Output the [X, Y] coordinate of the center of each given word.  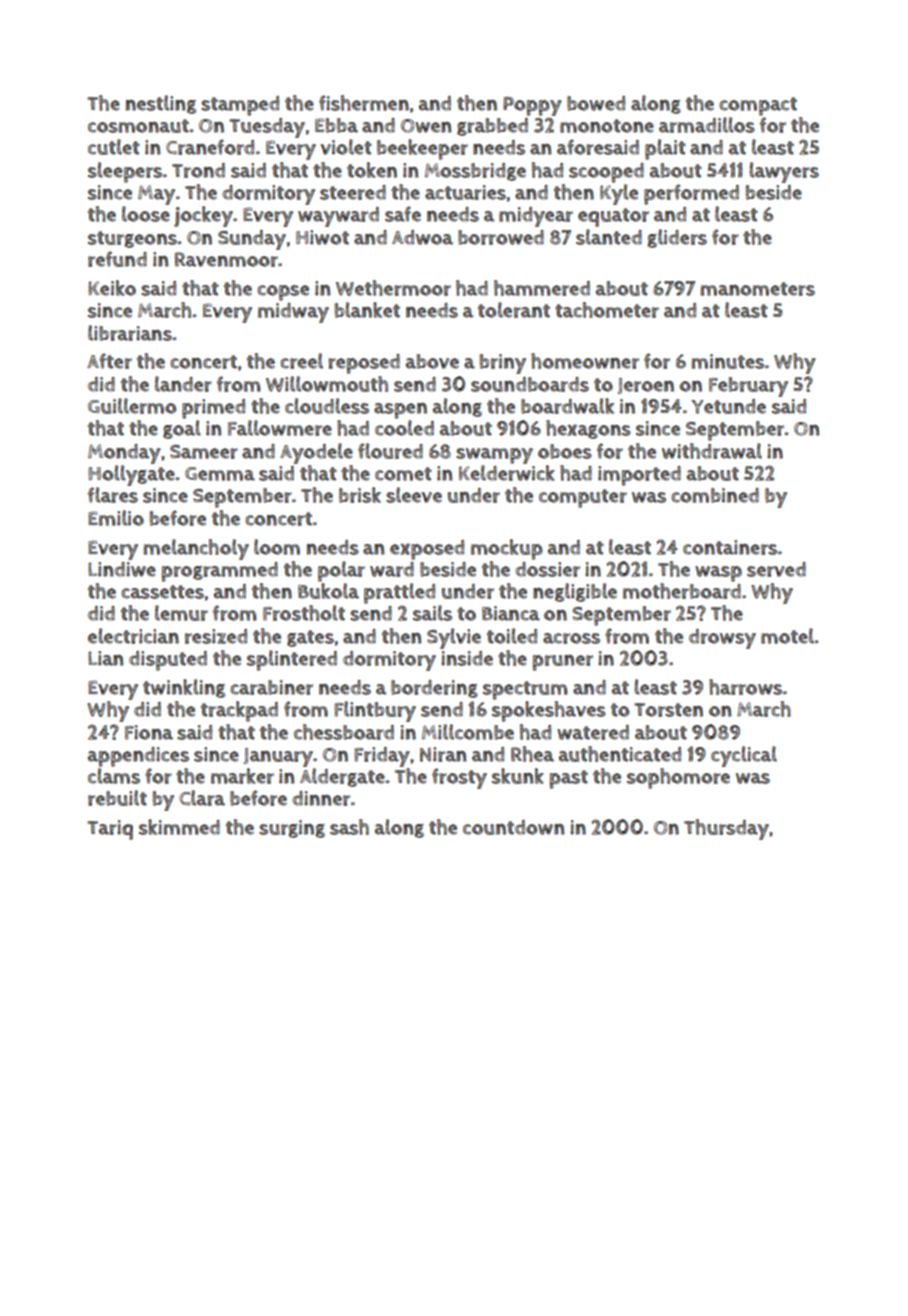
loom [277, 547]
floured [390, 451]
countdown [514, 827]
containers [730, 547]
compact [758, 106]
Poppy [532, 106]
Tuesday [267, 128]
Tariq [110, 830]
